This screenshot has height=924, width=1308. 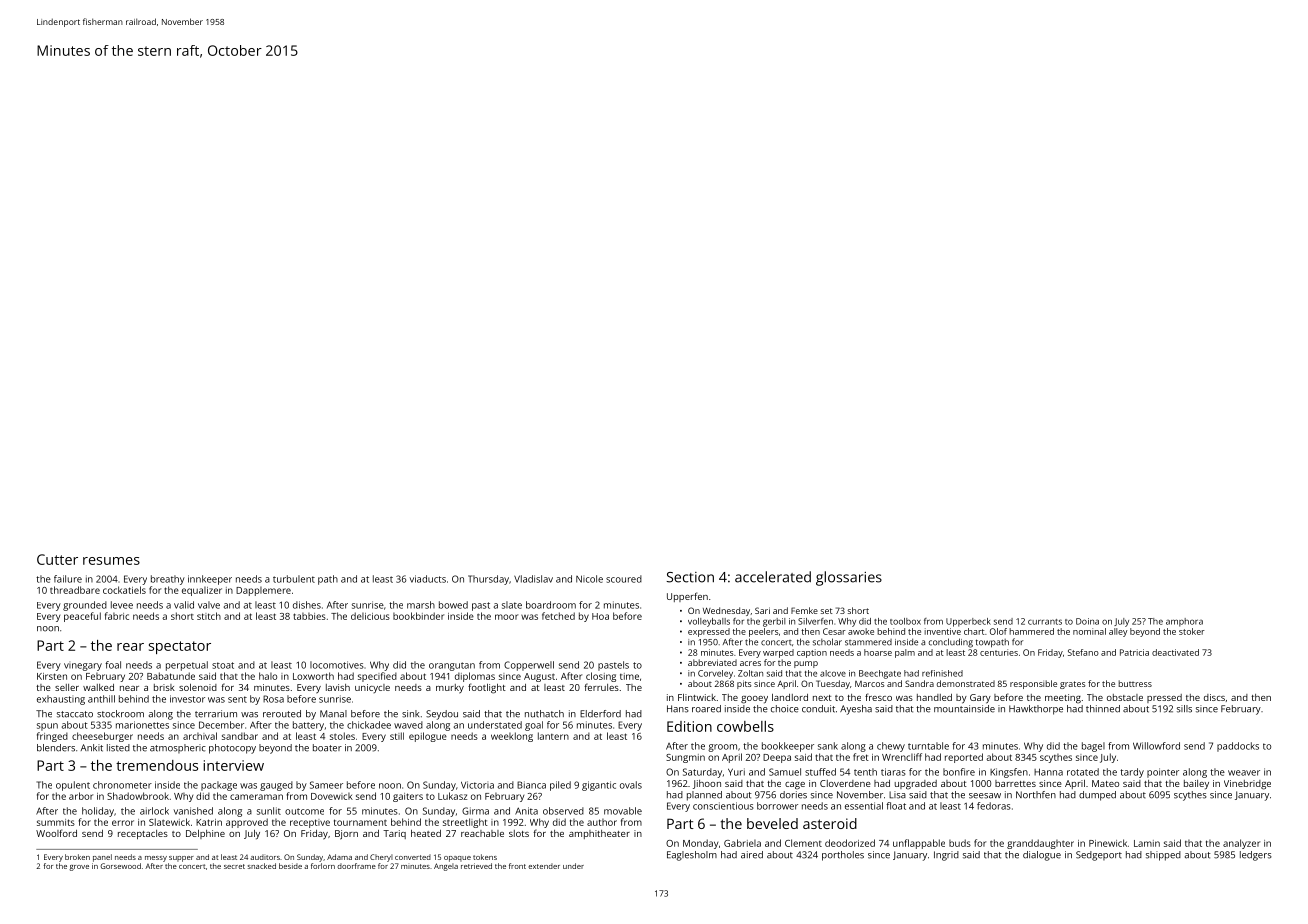 I want to click on deactivated, so click(x=1175, y=652).
